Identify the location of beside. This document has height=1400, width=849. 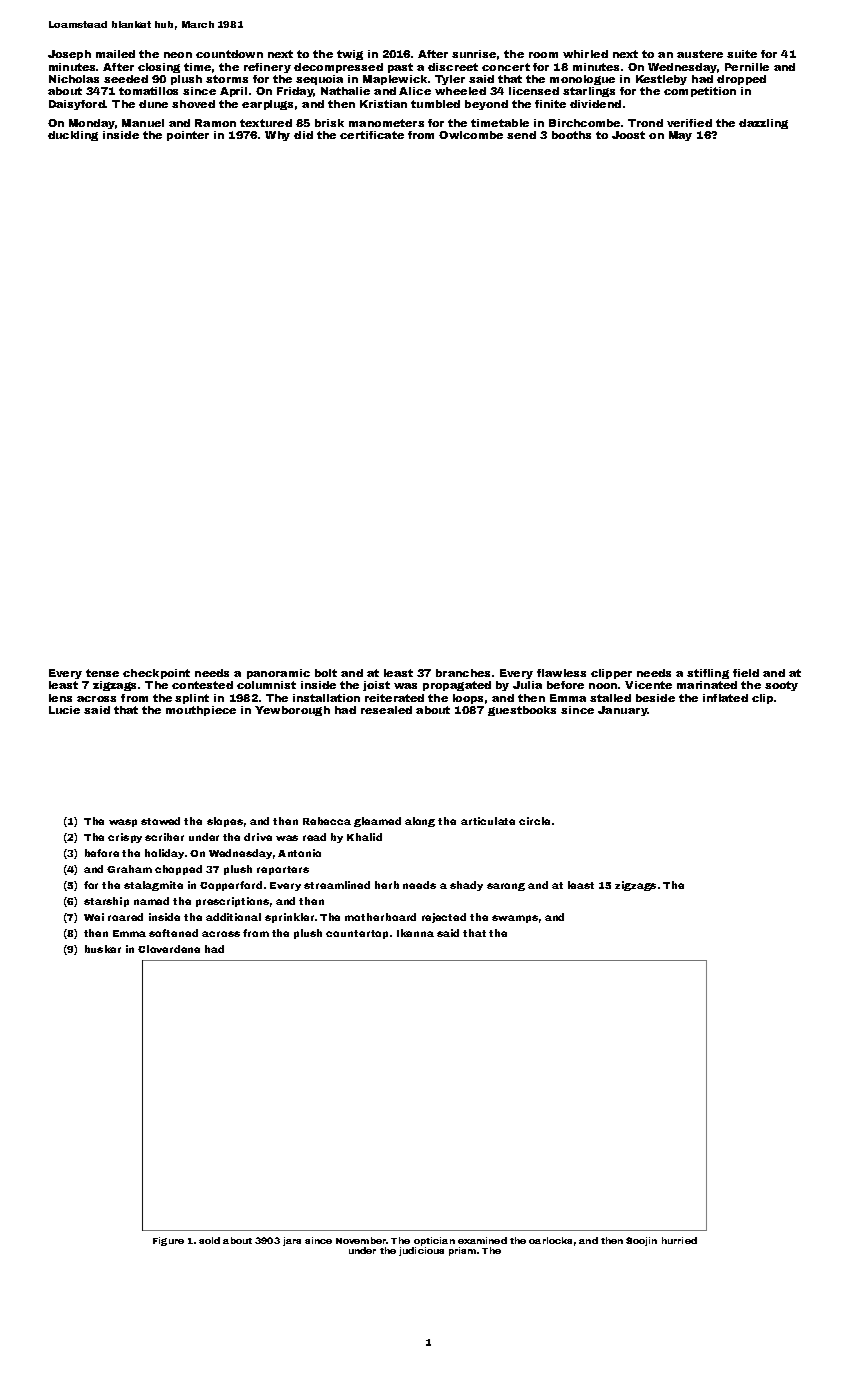
(655, 698).
